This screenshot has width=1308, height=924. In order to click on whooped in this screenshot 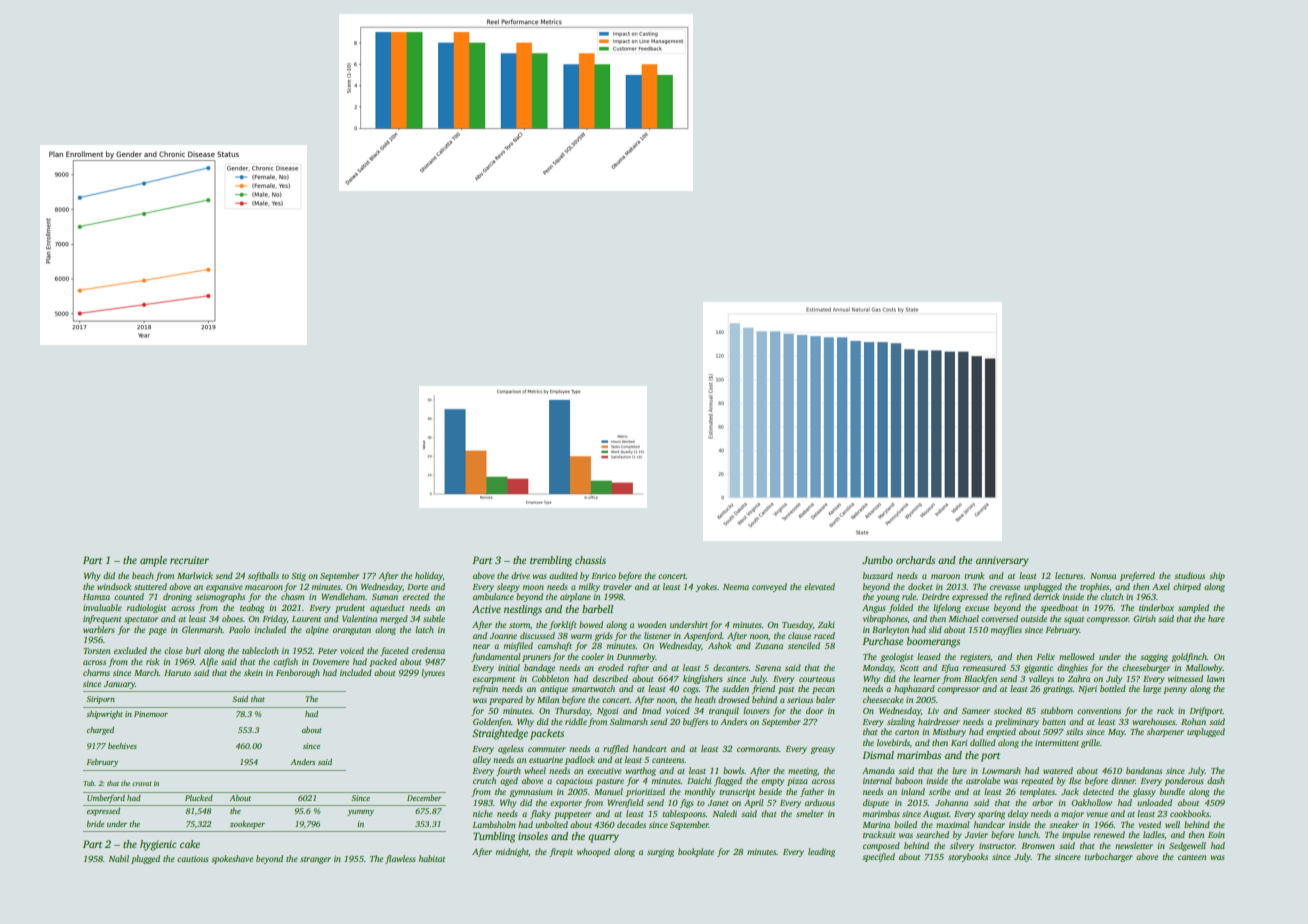, I will do `click(593, 852)`.
